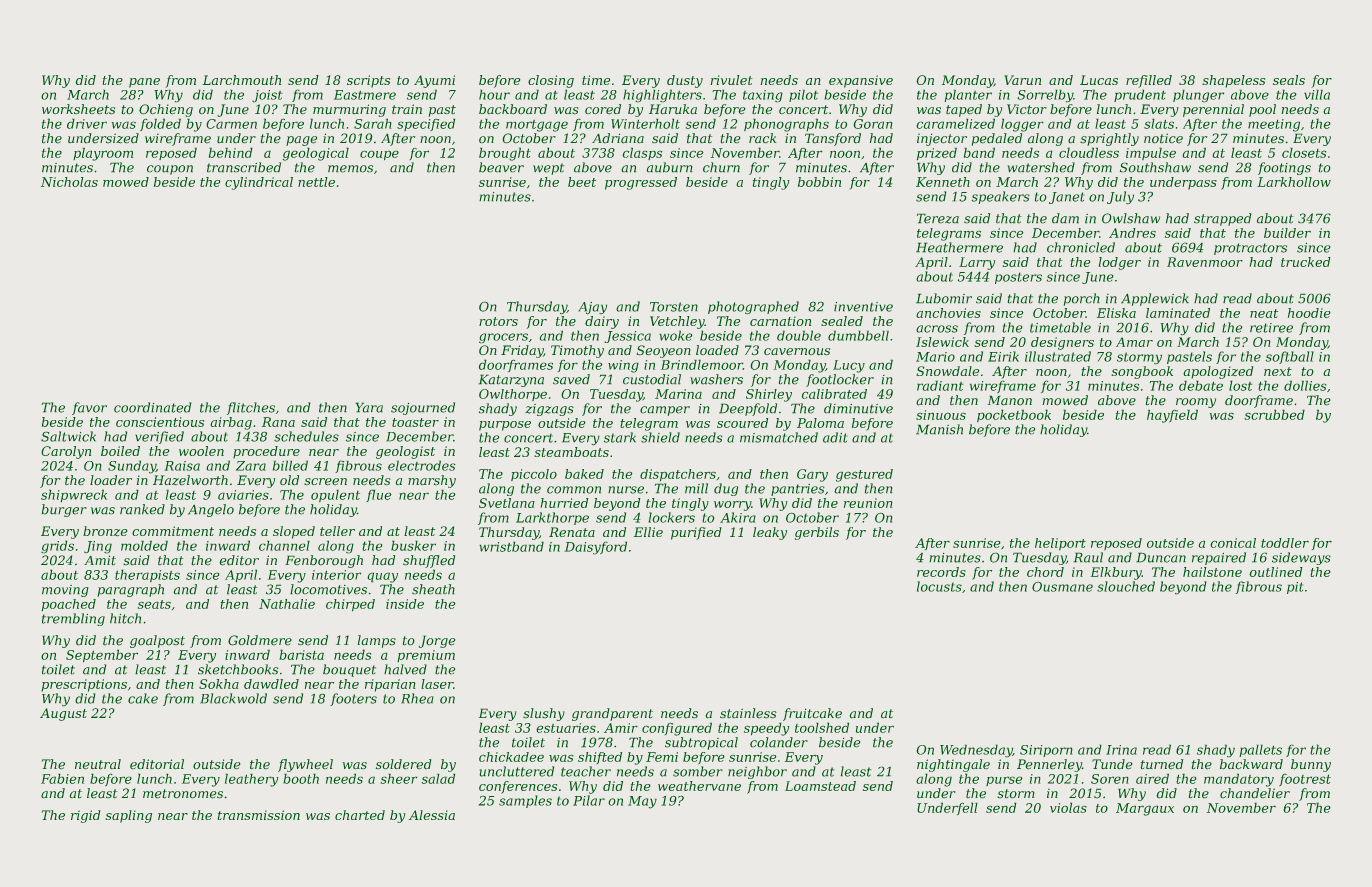 Image resolution: width=1372 pixels, height=887 pixels. What do you see at coordinates (233, 698) in the image?
I see `Blackwold` at bounding box center [233, 698].
